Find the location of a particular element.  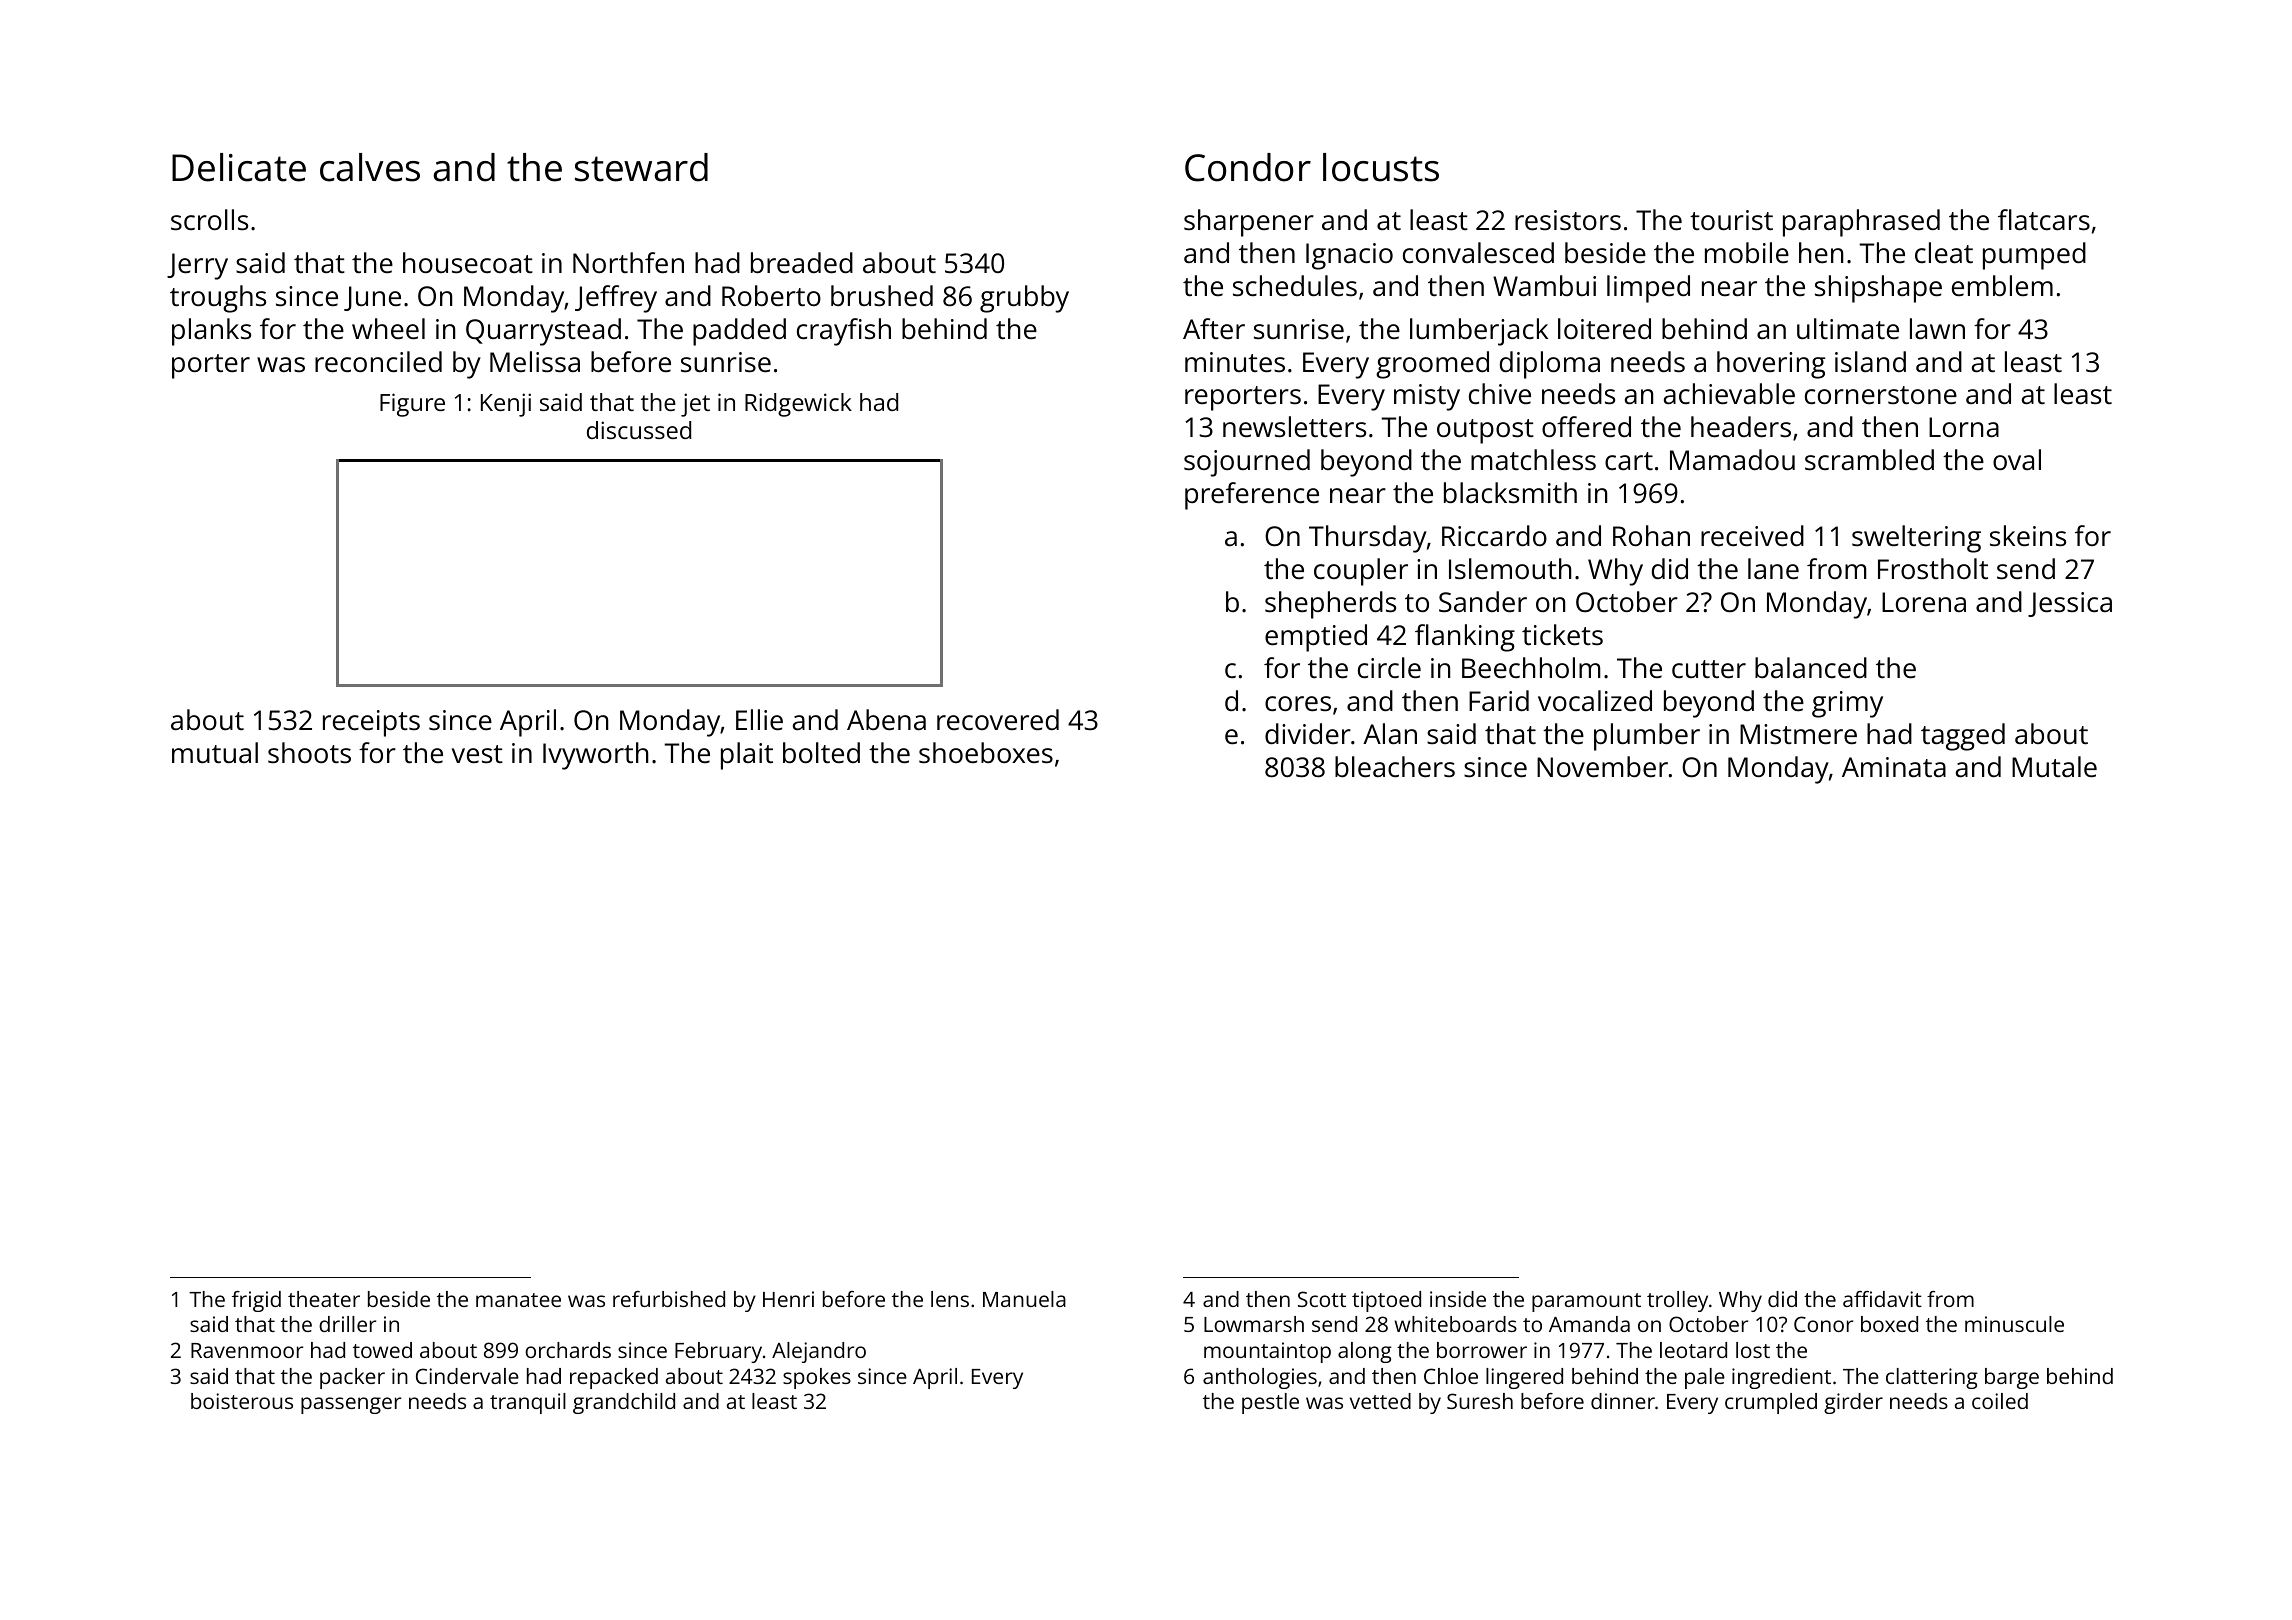

grubby is located at coordinates (1024, 299).
